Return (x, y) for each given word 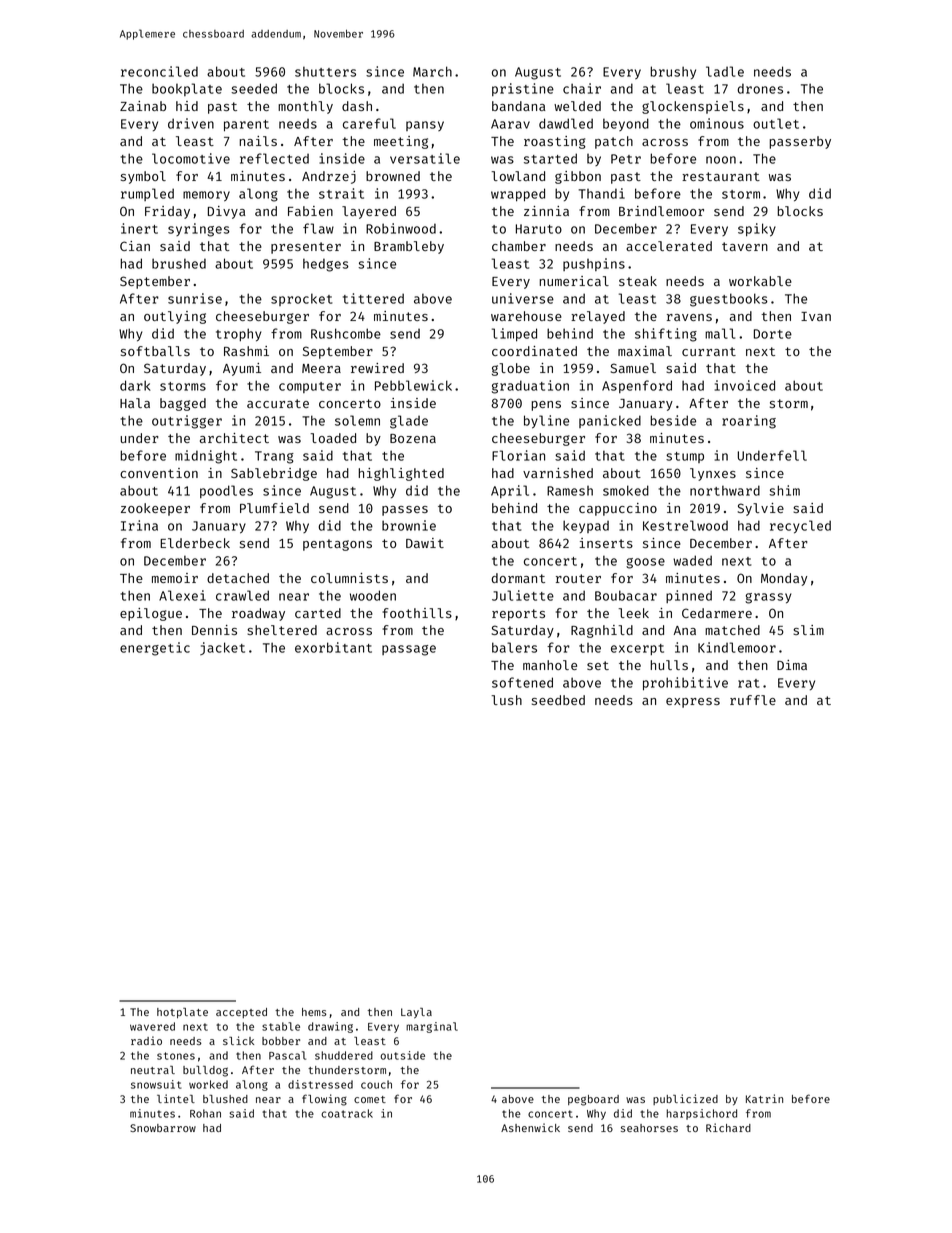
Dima (792, 665)
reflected (274, 158)
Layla (416, 1013)
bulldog (205, 1071)
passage (409, 650)
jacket (222, 648)
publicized (685, 1099)
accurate (278, 403)
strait (341, 193)
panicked (610, 421)
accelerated (669, 246)
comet (370, 1099)
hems (314, 1012)
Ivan (816, 316)
